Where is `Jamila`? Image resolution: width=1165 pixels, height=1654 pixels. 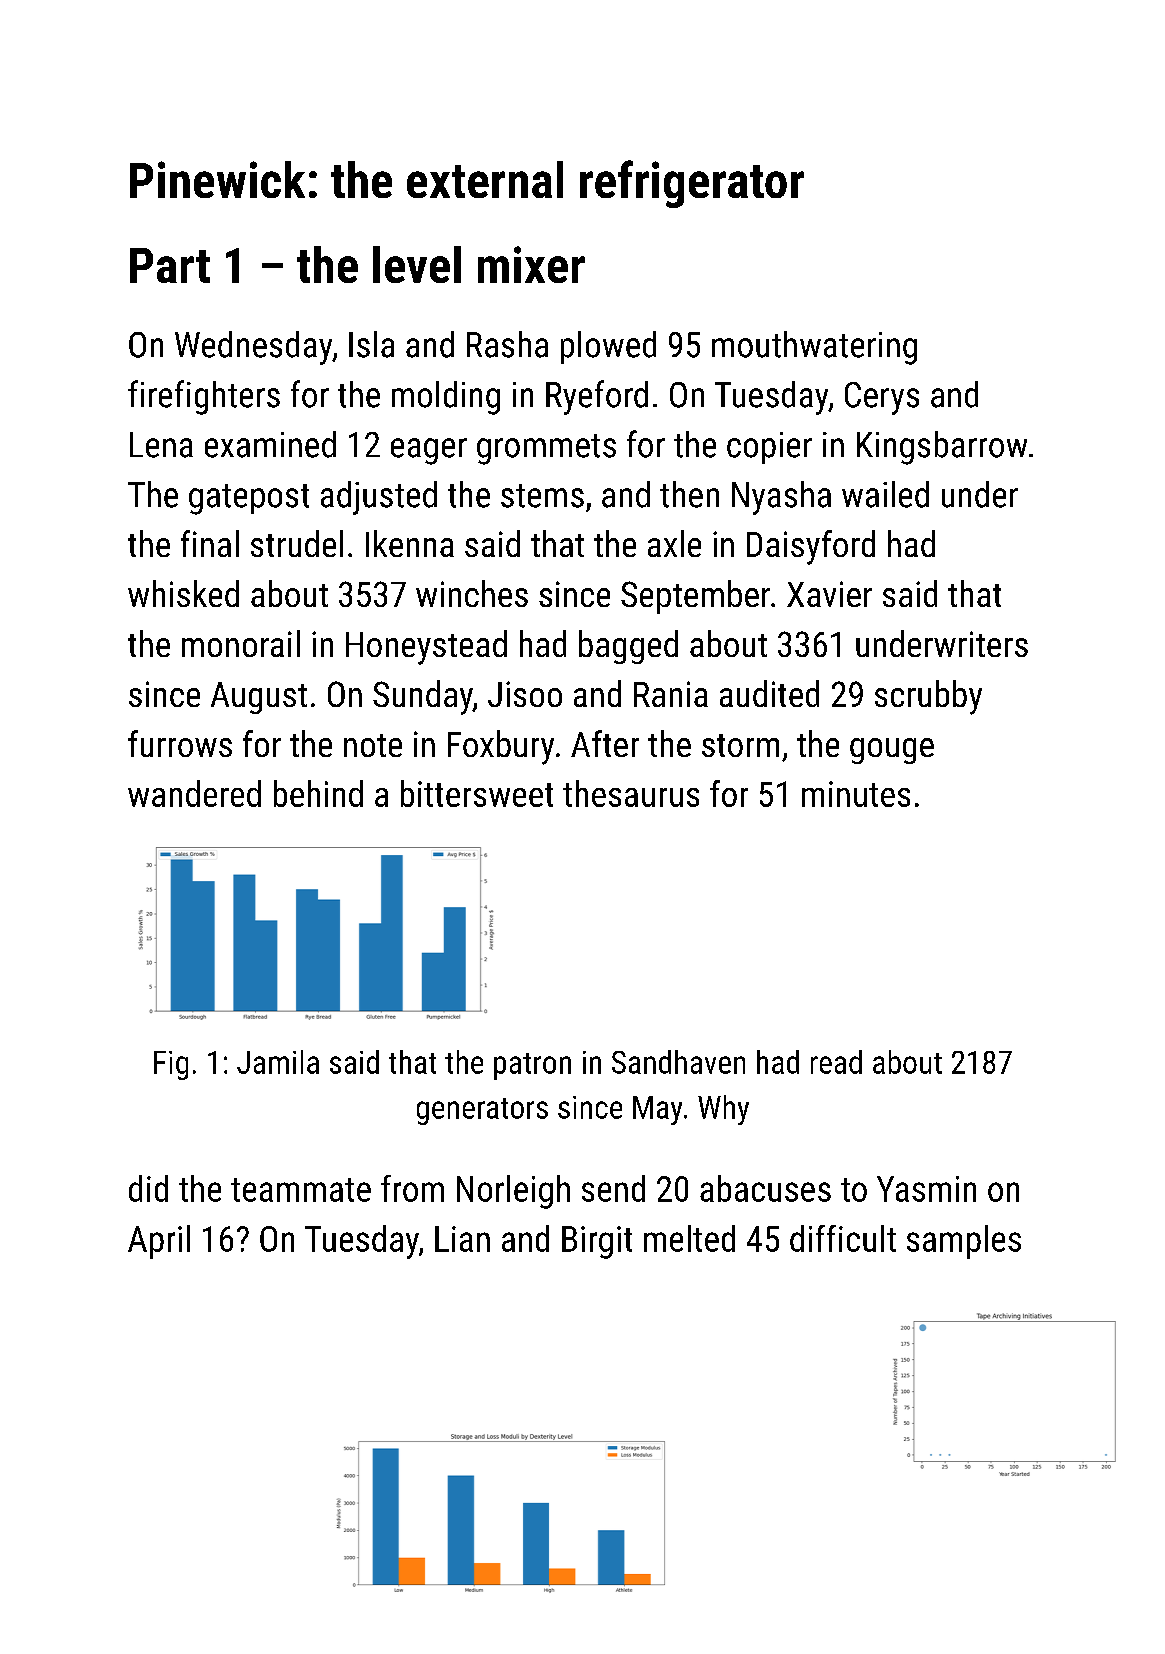 Jamila is located at coordinates (278, 1062).
